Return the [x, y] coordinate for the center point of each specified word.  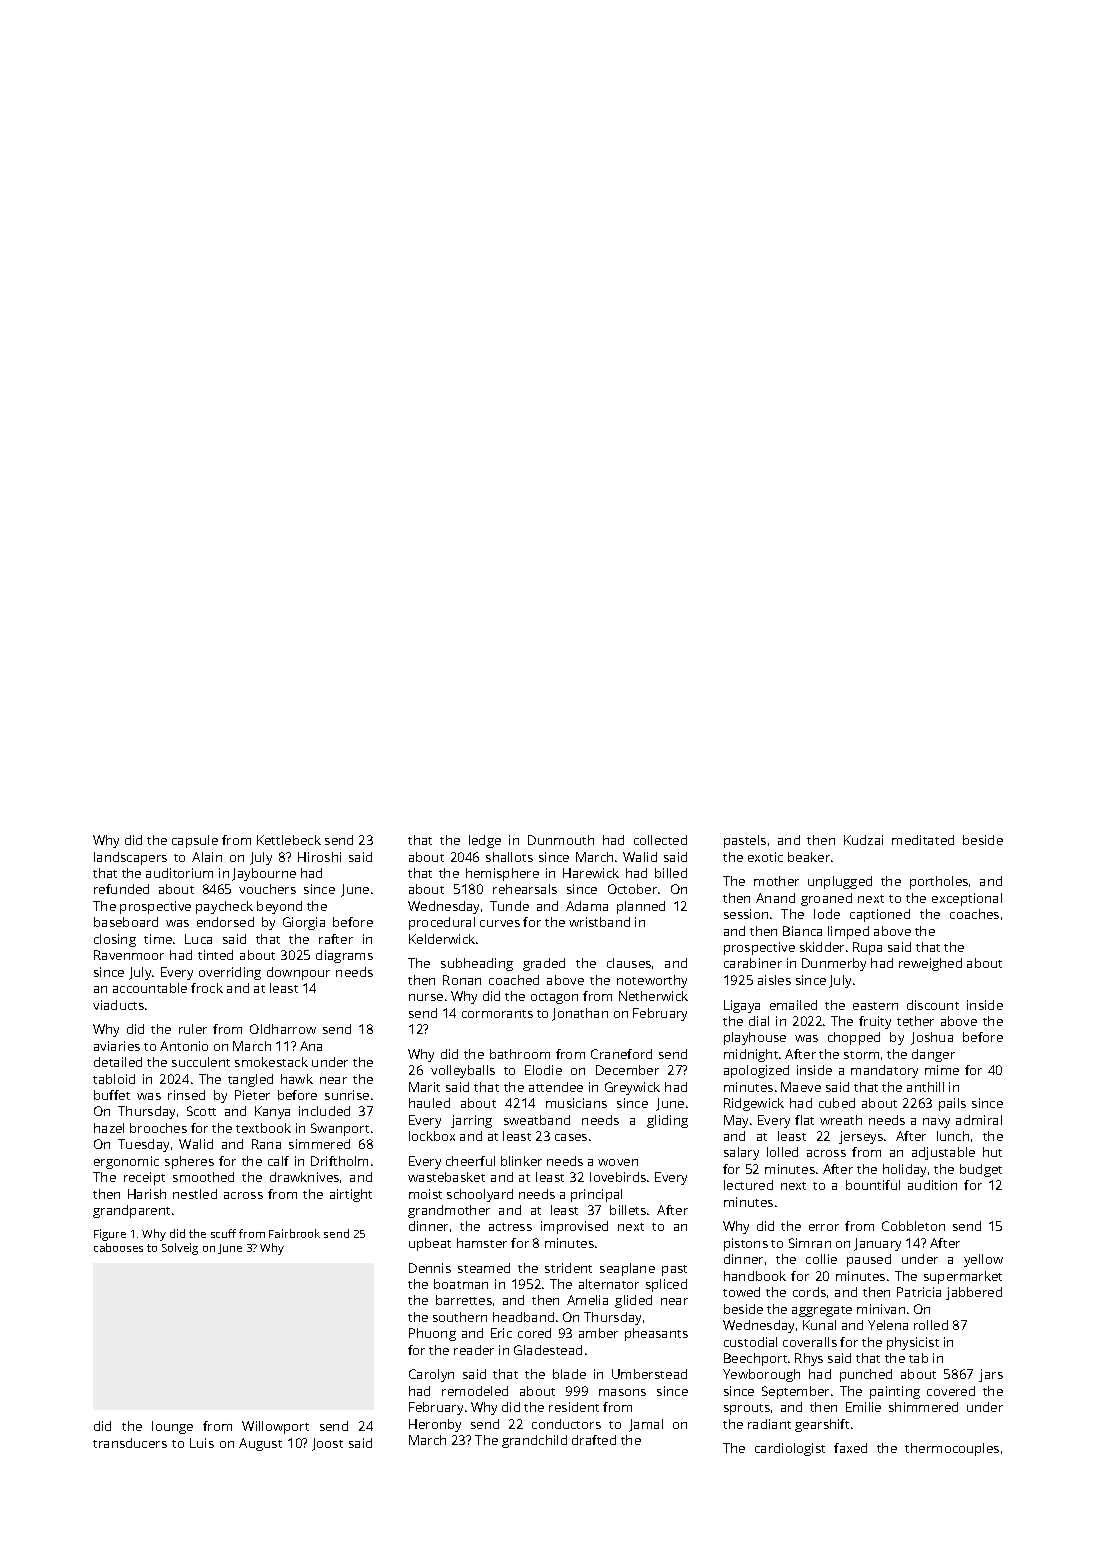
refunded [121, 889]
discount [933, 1005]
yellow [983, 1260]
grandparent [131, 1211]
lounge [172, 1427]
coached [514, 980]
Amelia [587, 1300]
